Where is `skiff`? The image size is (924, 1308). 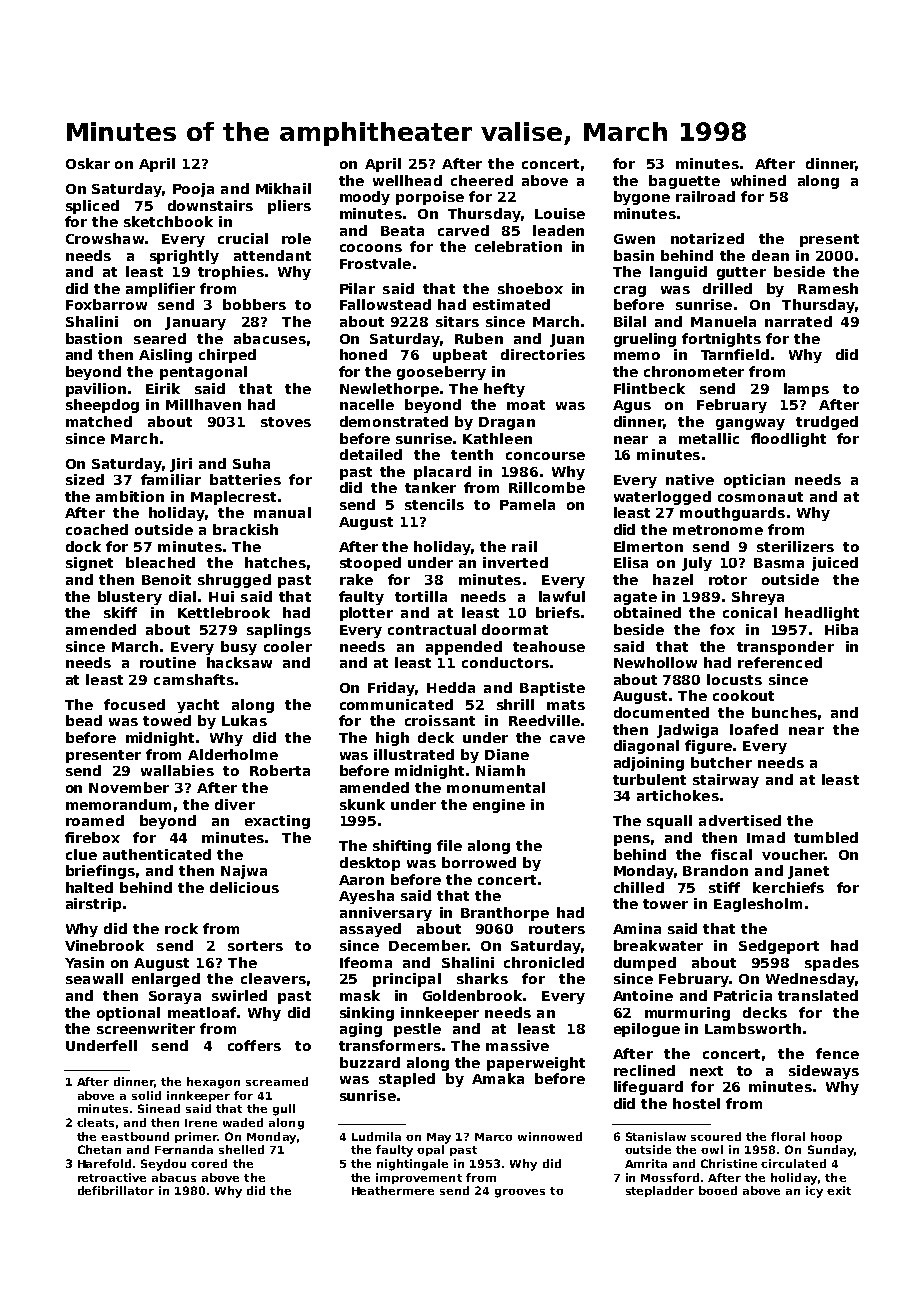
skiff is located at coordinates (120, 612).
